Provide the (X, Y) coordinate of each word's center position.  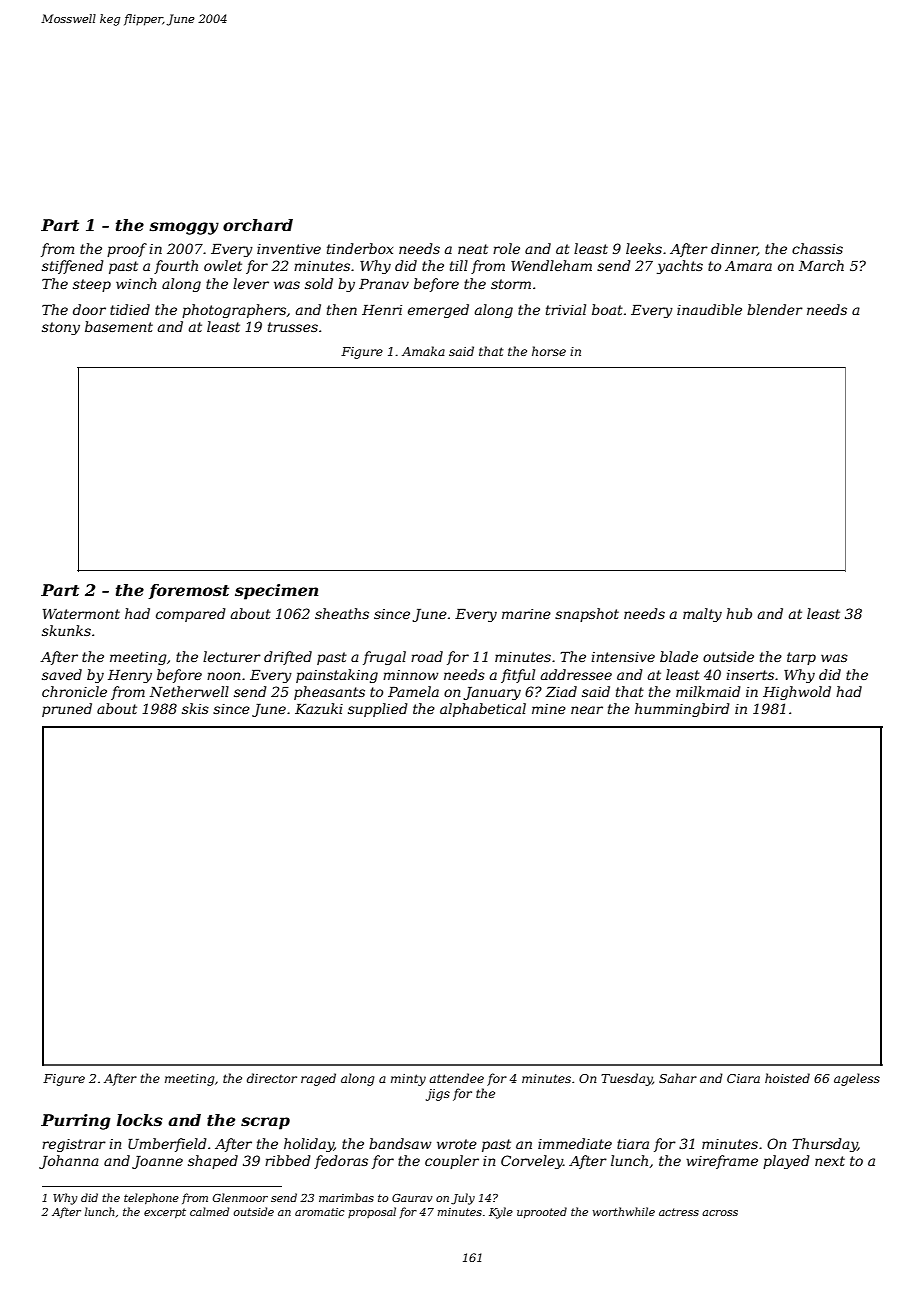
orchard (258, 225)
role (506, 248)
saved (62, 674)
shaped (213, 1162)
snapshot (587, 615)
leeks (644, 248)
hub (739, 613)
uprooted (542, 1212)
